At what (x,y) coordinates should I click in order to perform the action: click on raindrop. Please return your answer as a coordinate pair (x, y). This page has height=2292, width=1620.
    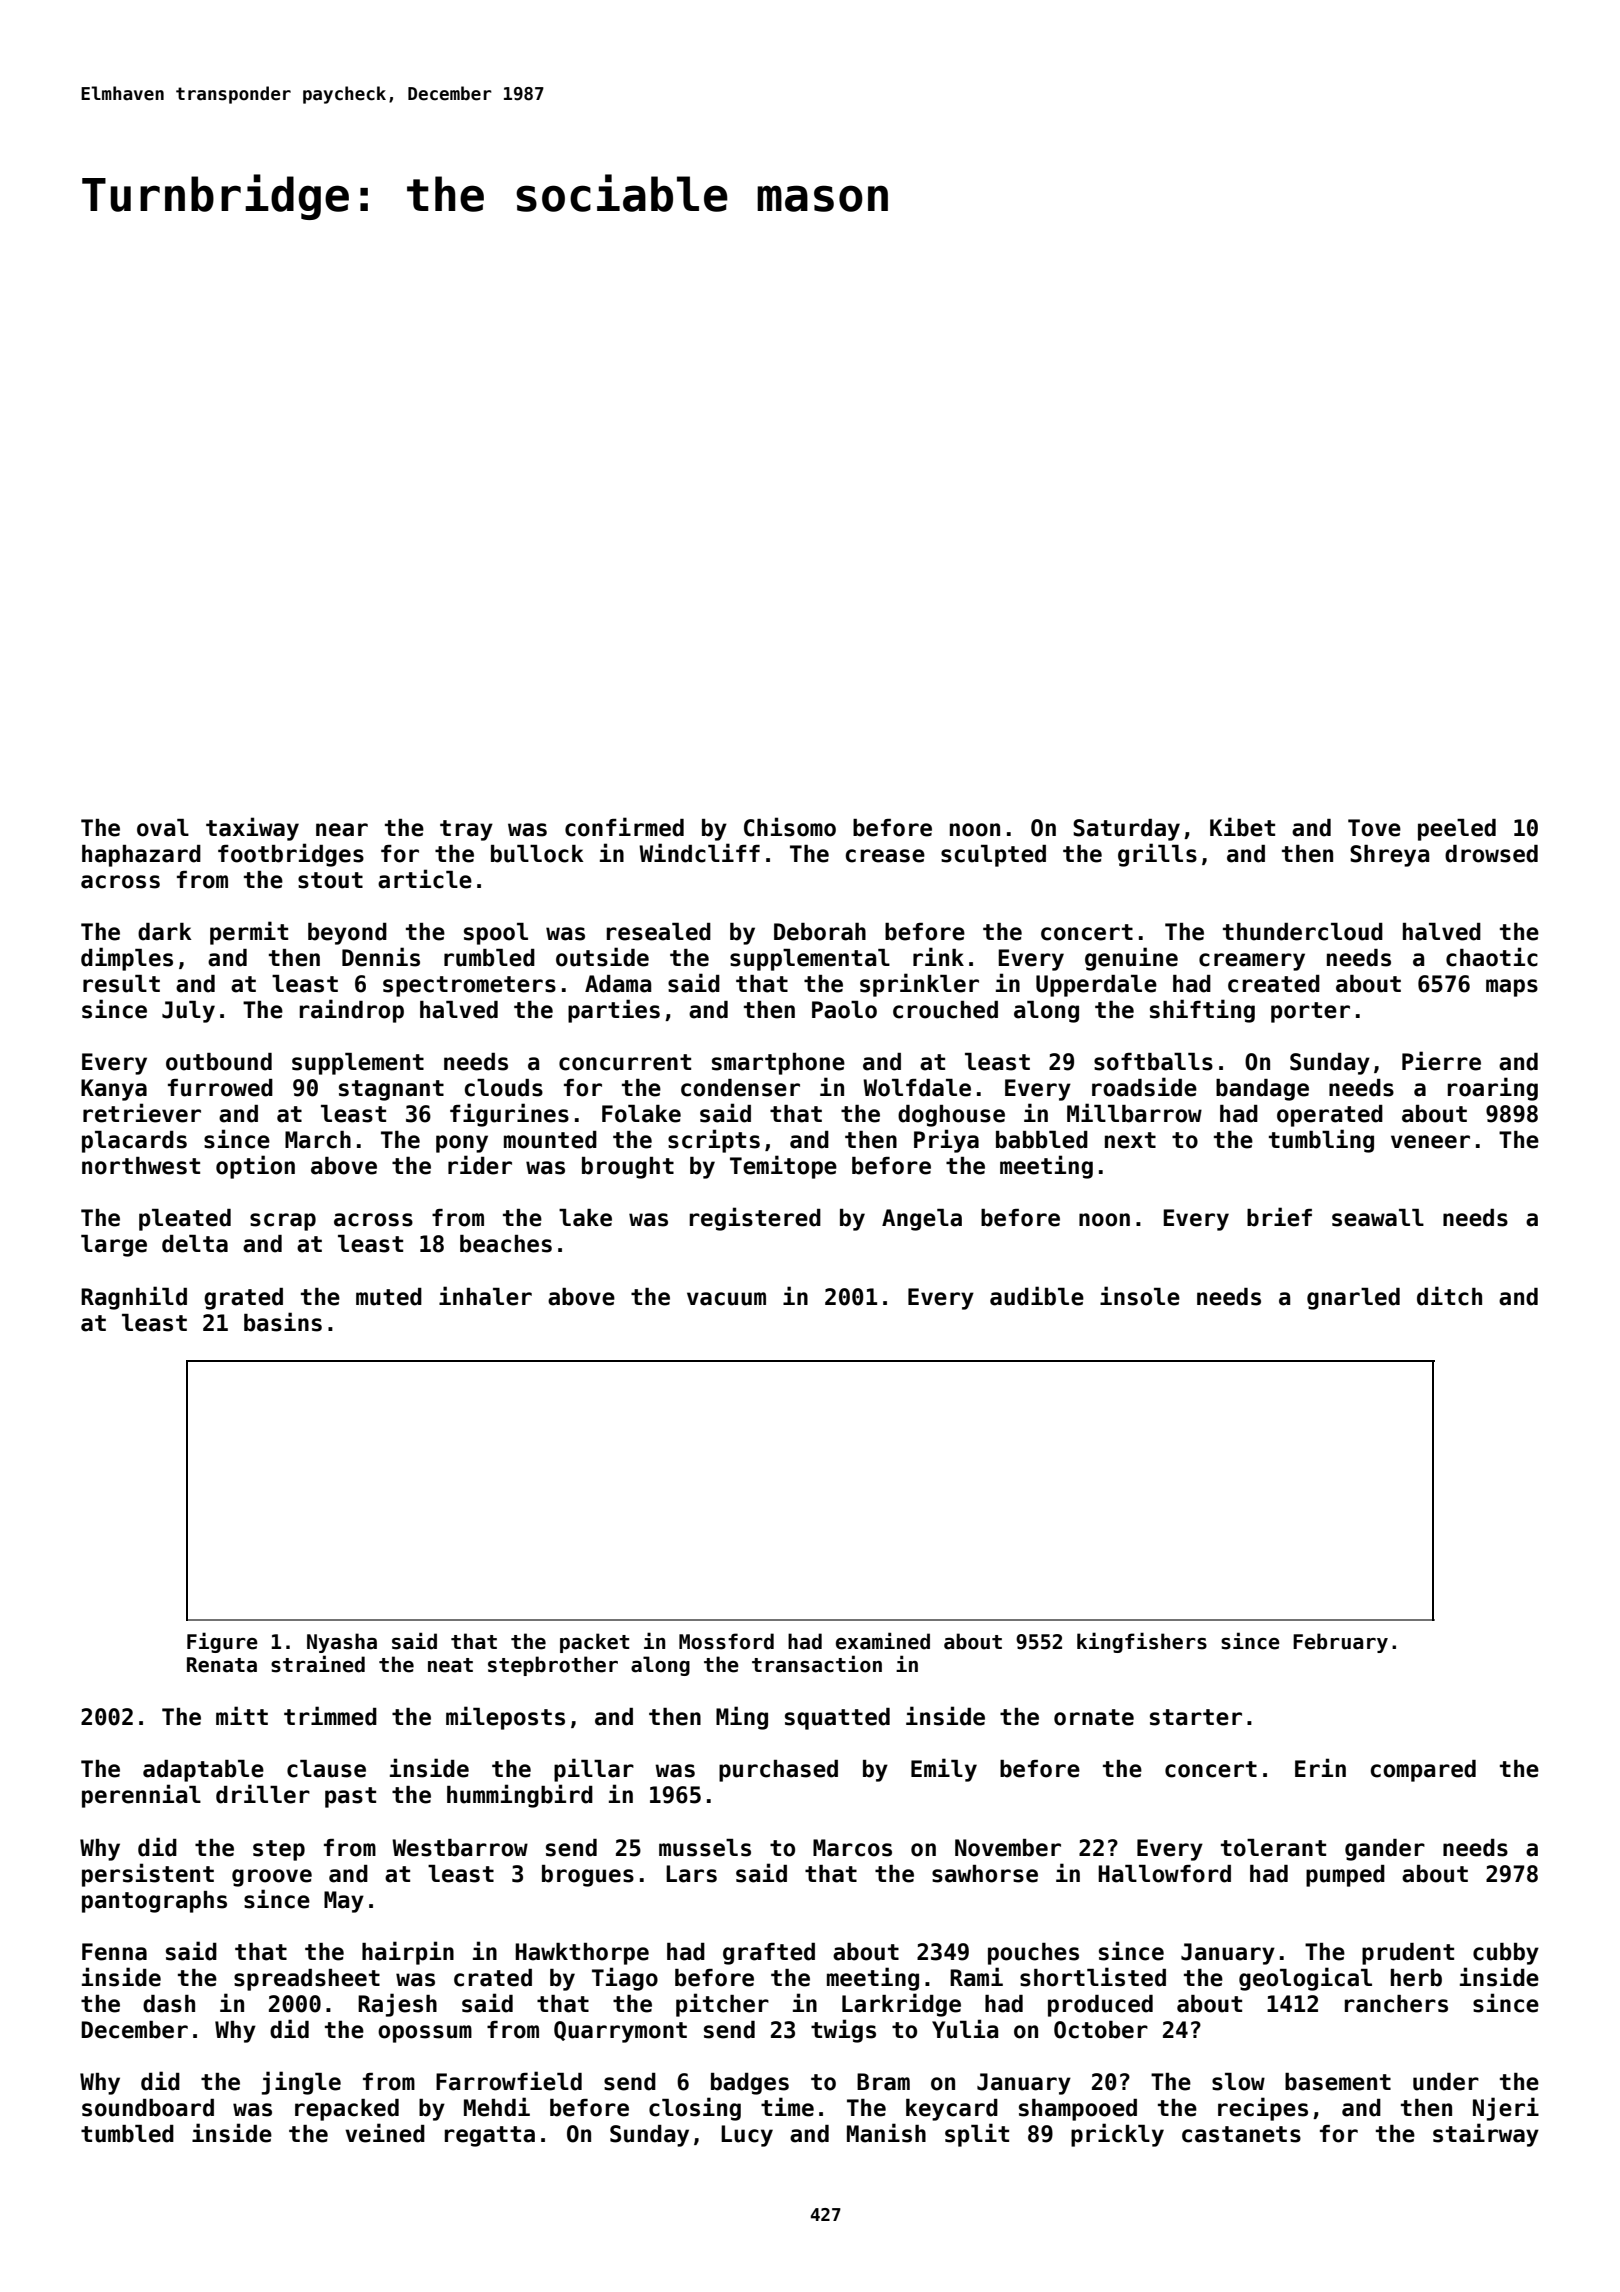
    Looking at the image, I should click on (352, 1011).
